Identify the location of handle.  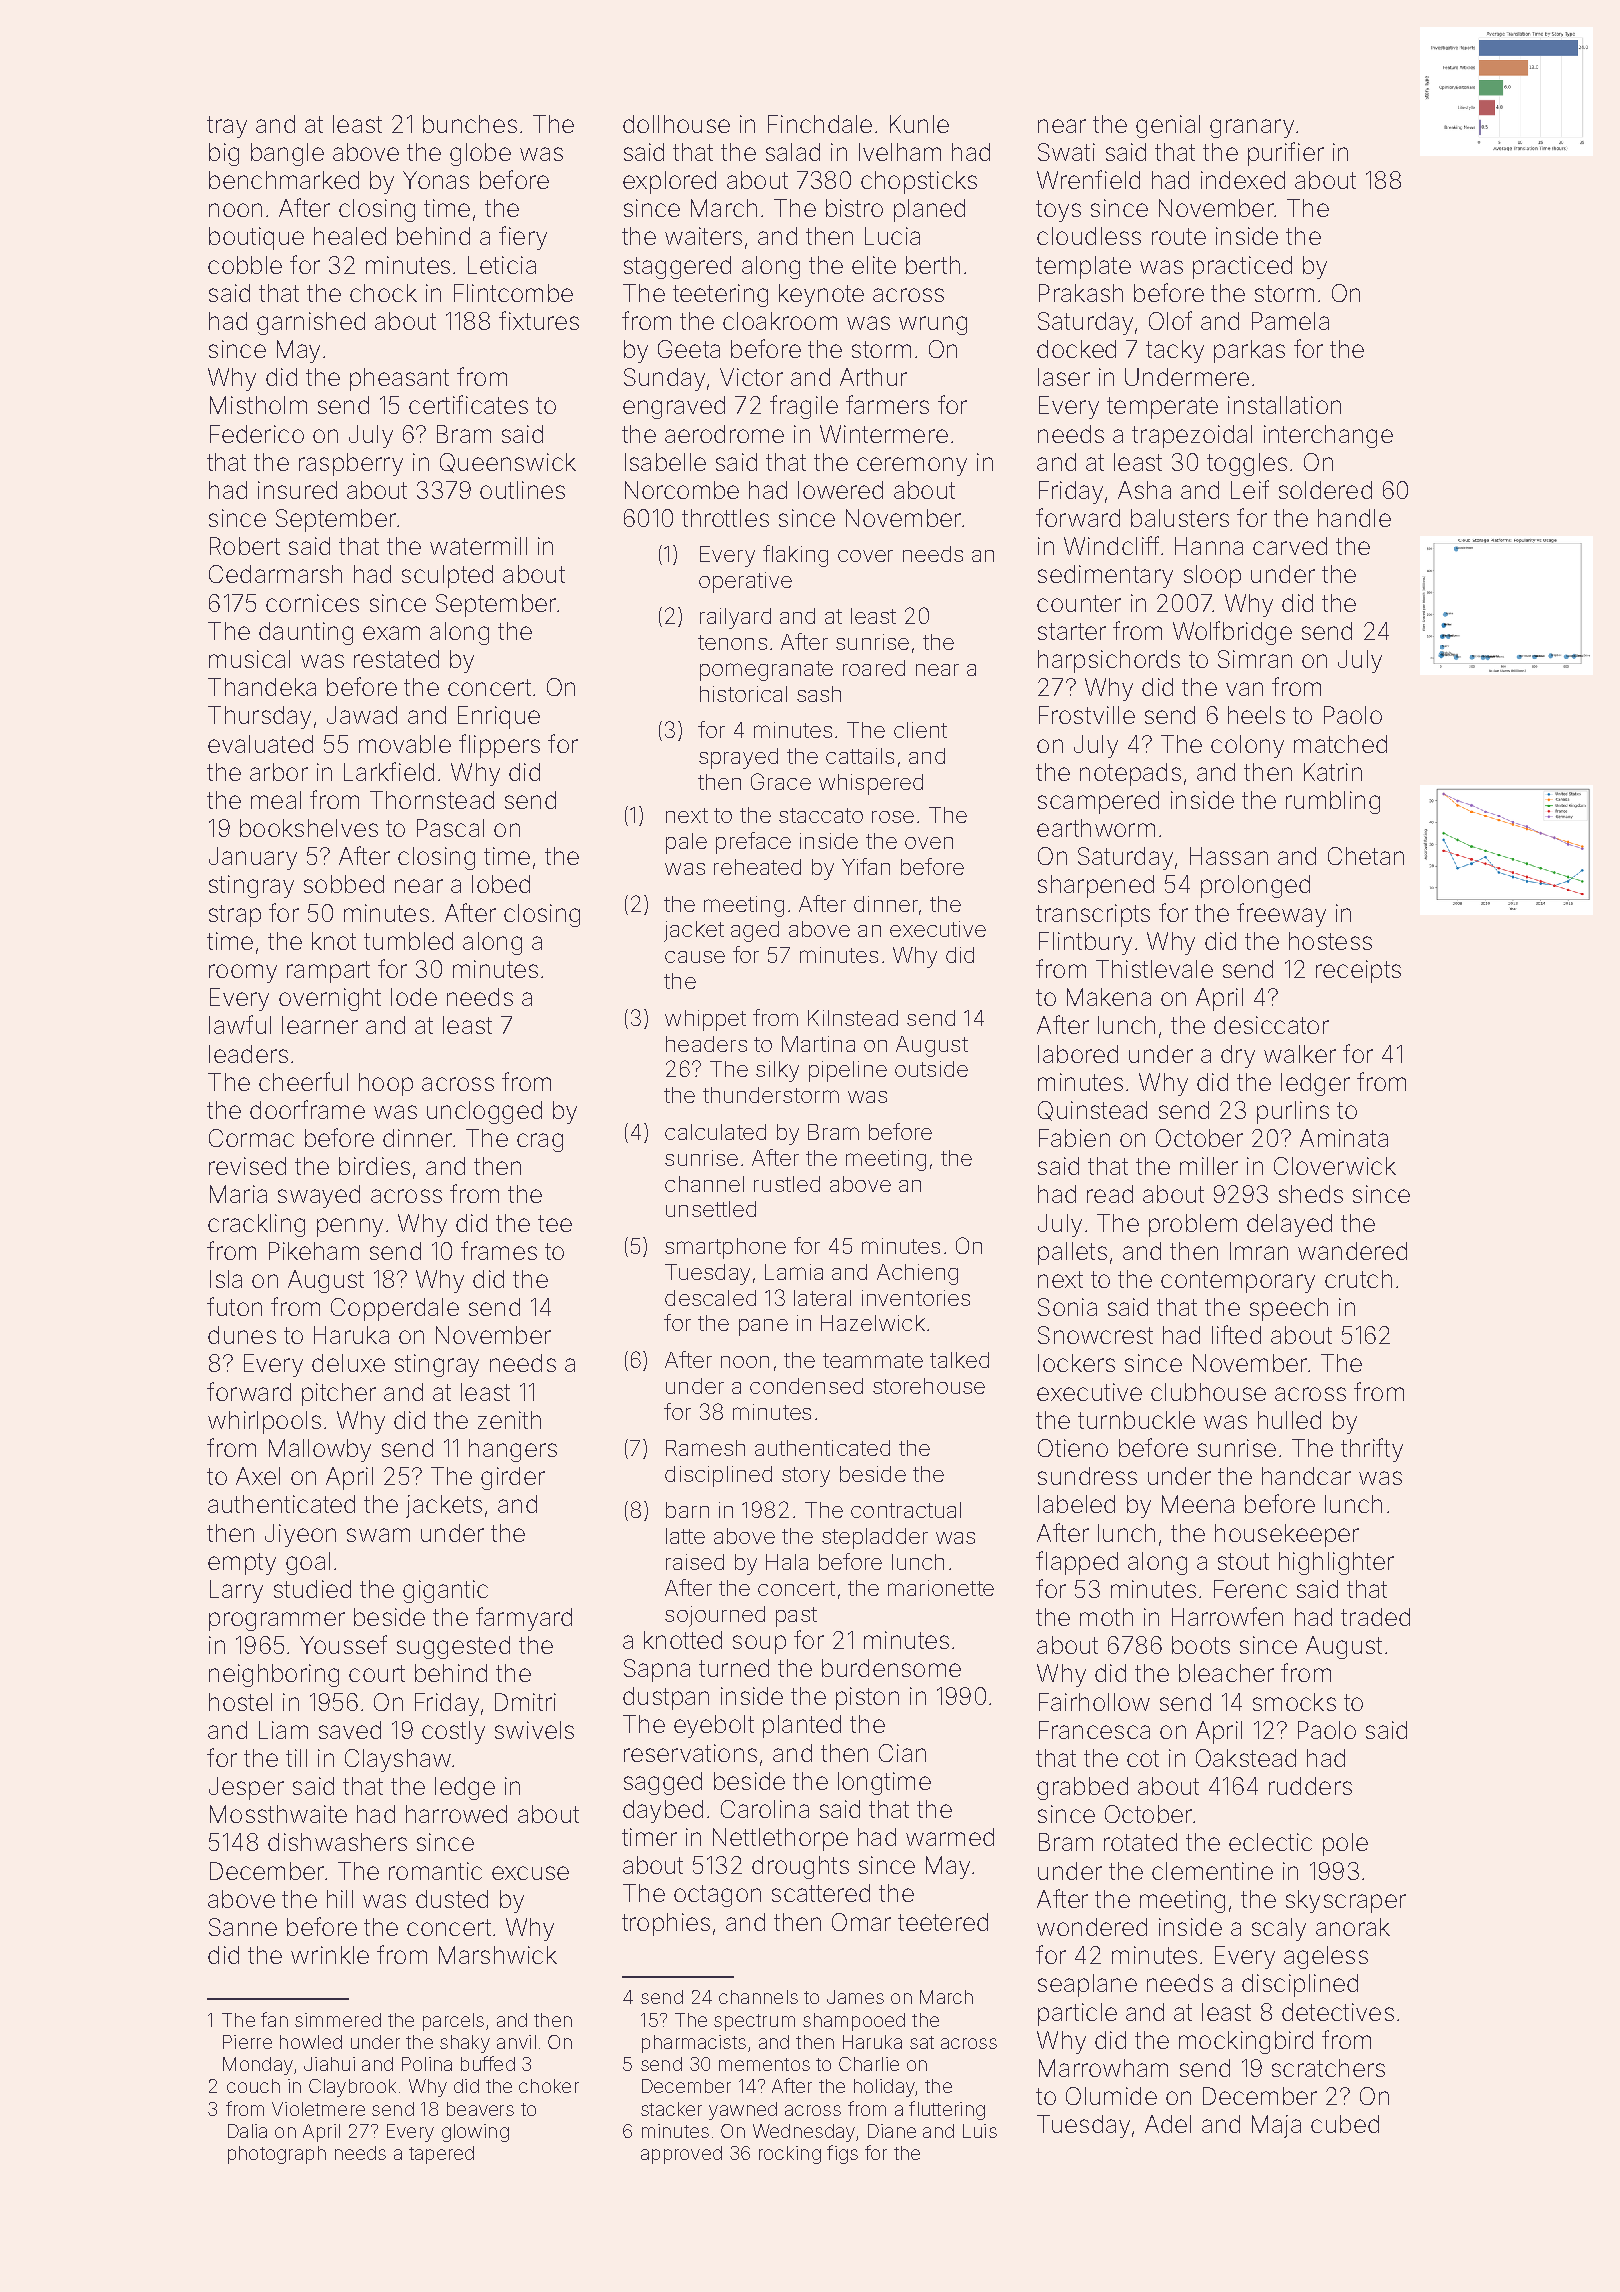
(1354, 518).
